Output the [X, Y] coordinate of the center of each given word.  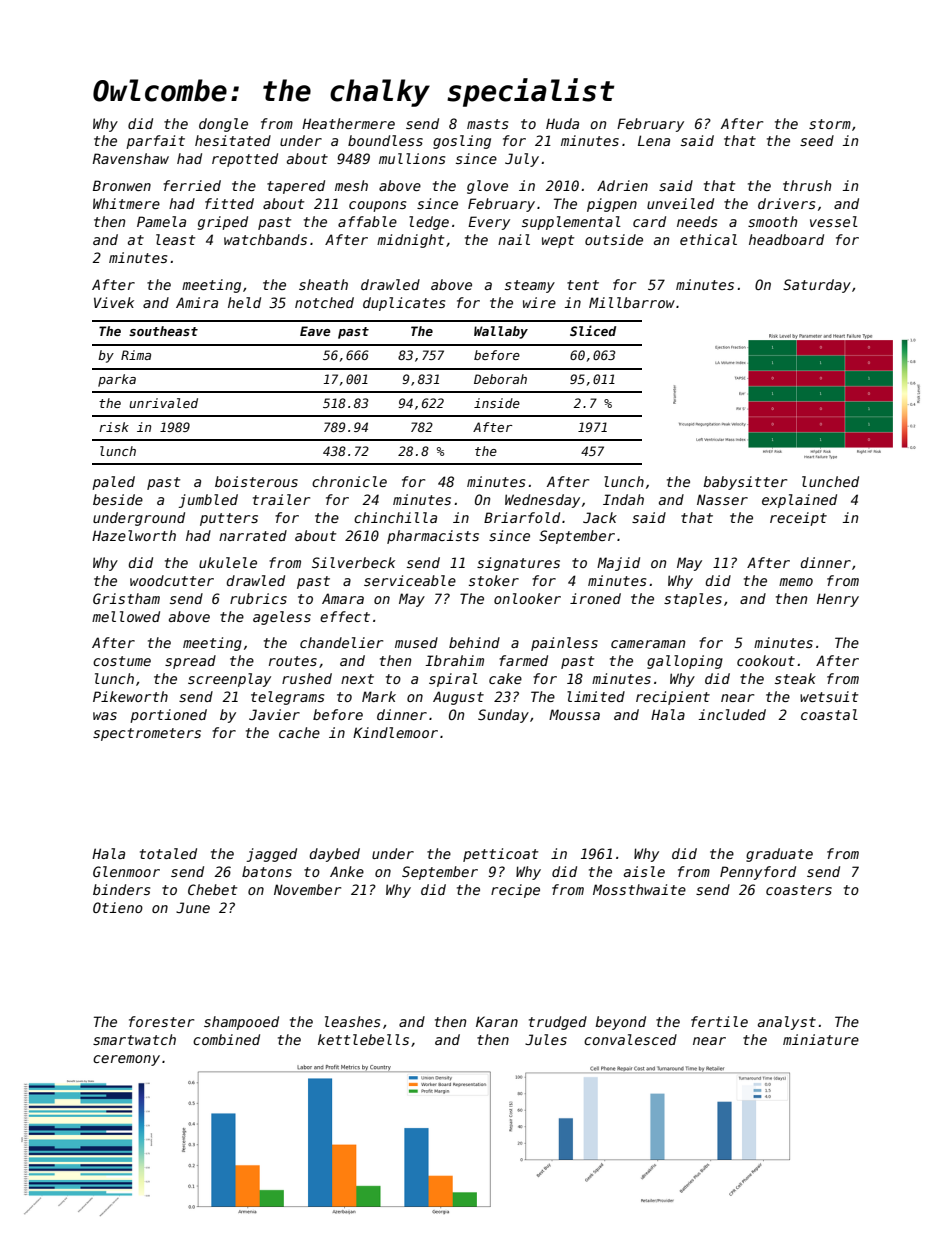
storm [830, 124]
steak [795, 678]
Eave [315, 331]
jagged [271, 855]
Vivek [114, 302]
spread [190, 662]
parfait [155, 142]
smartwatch [134, 1039]
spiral [453, 680]
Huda [562, 123]
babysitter [745, 483]
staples [693, 600]
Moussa [574, 714]
